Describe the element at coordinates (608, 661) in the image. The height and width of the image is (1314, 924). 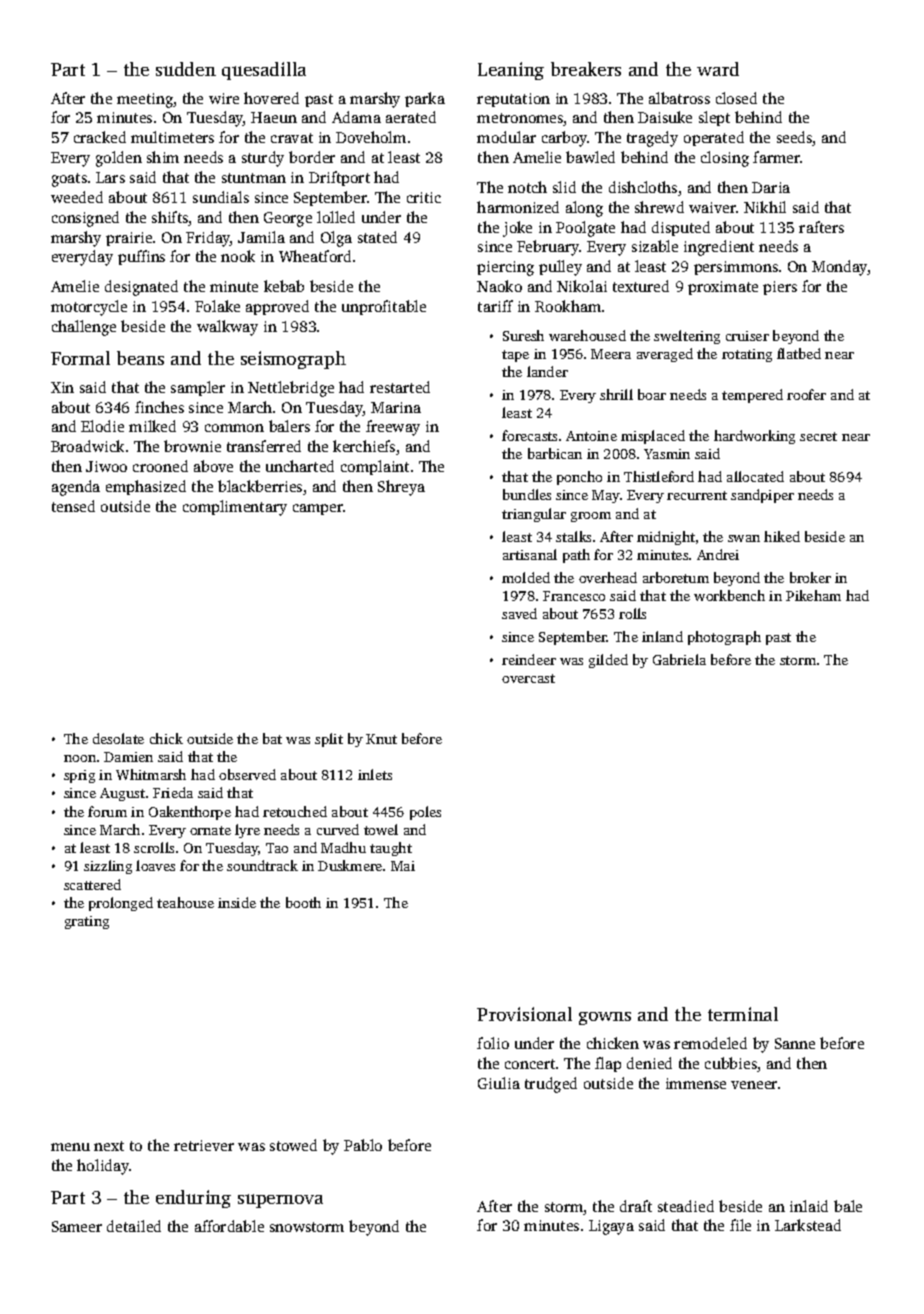
I see `gilded` at that location.
